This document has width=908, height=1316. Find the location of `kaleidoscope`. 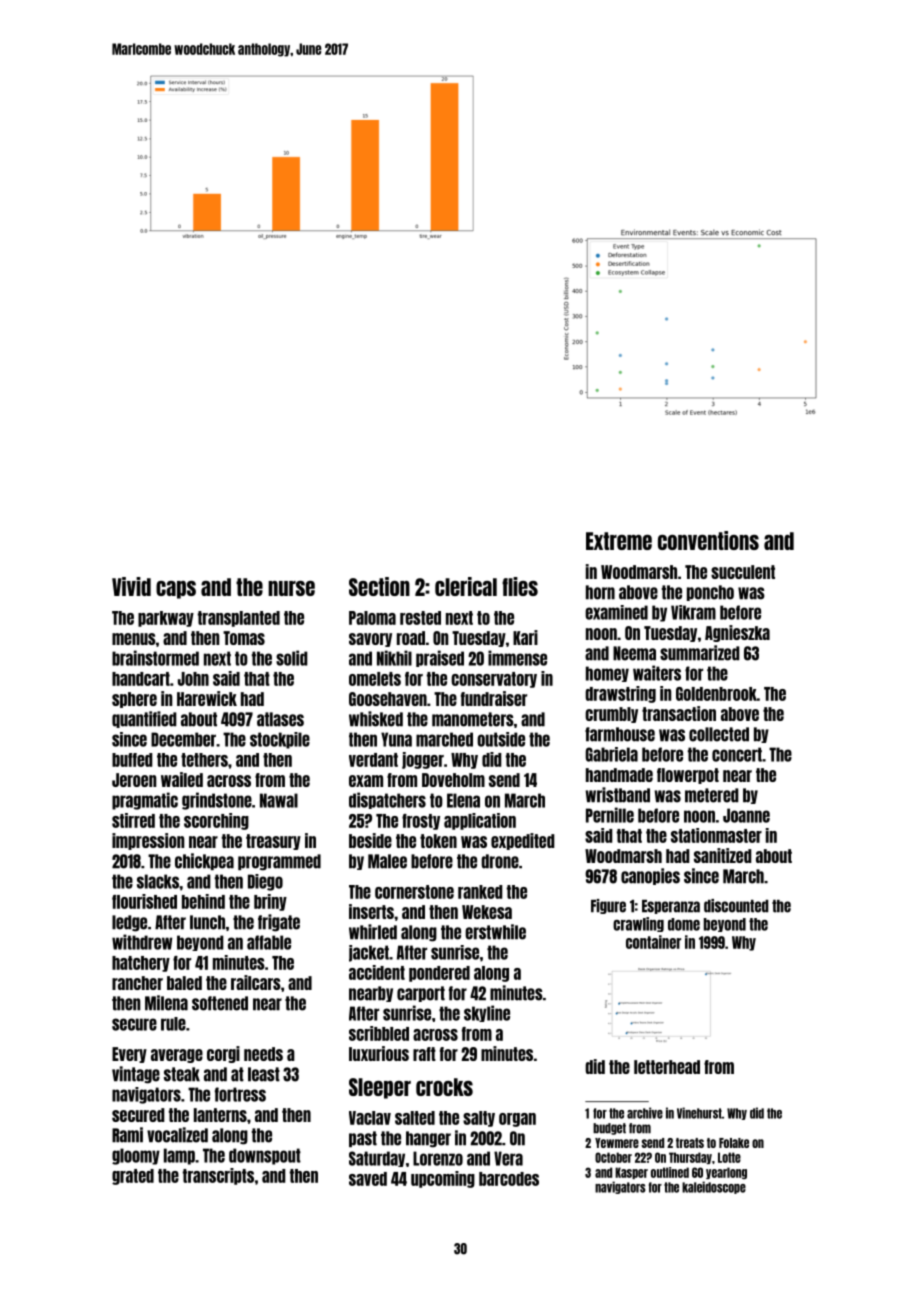

kaleidoscope is located at coordinates (714, 1187).
